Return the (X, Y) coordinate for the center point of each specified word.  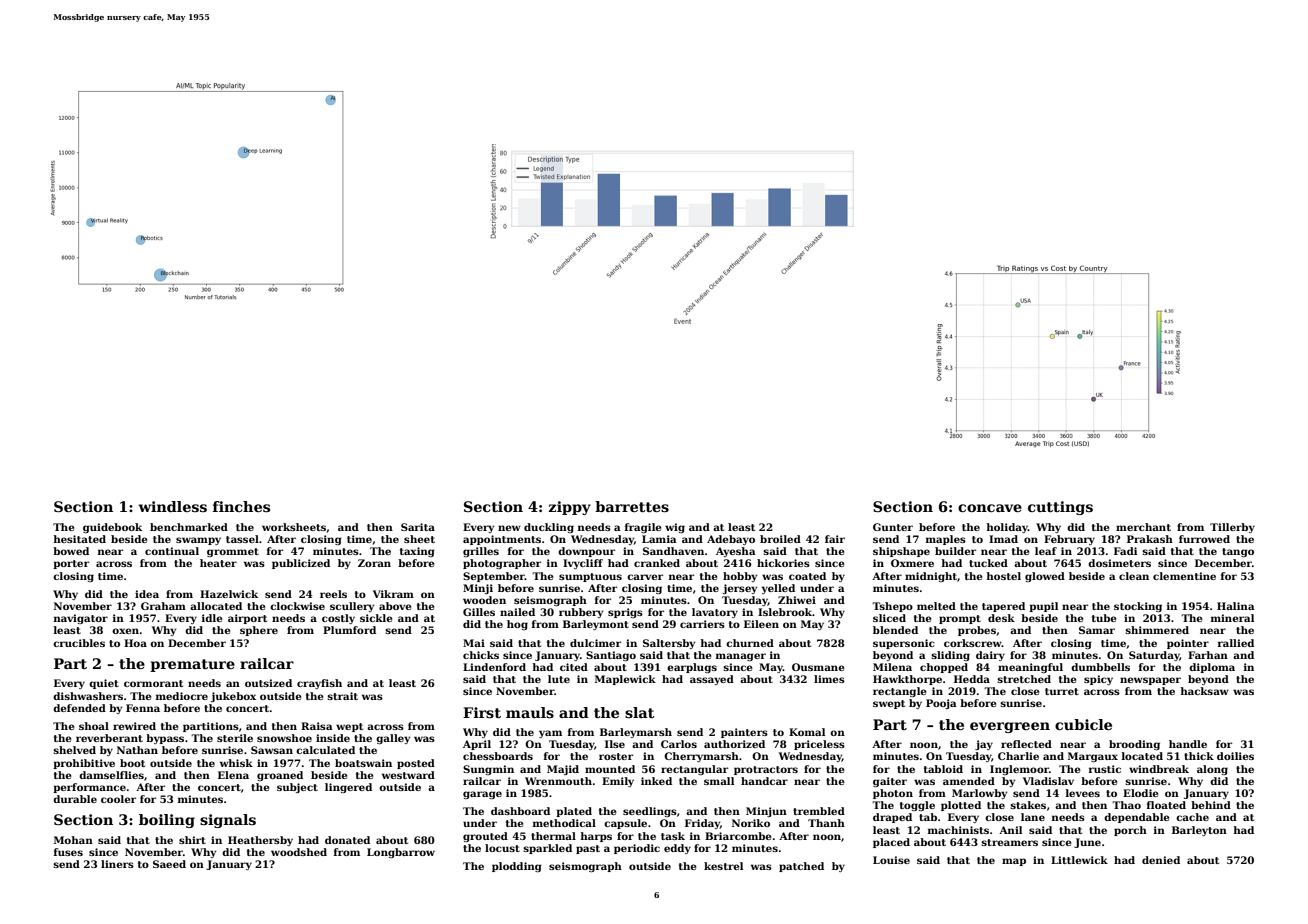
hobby (740, 577)
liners (117, 864)
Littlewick (1079, 860)
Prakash (1150, 539)
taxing (417, 552)
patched (801, 867)
